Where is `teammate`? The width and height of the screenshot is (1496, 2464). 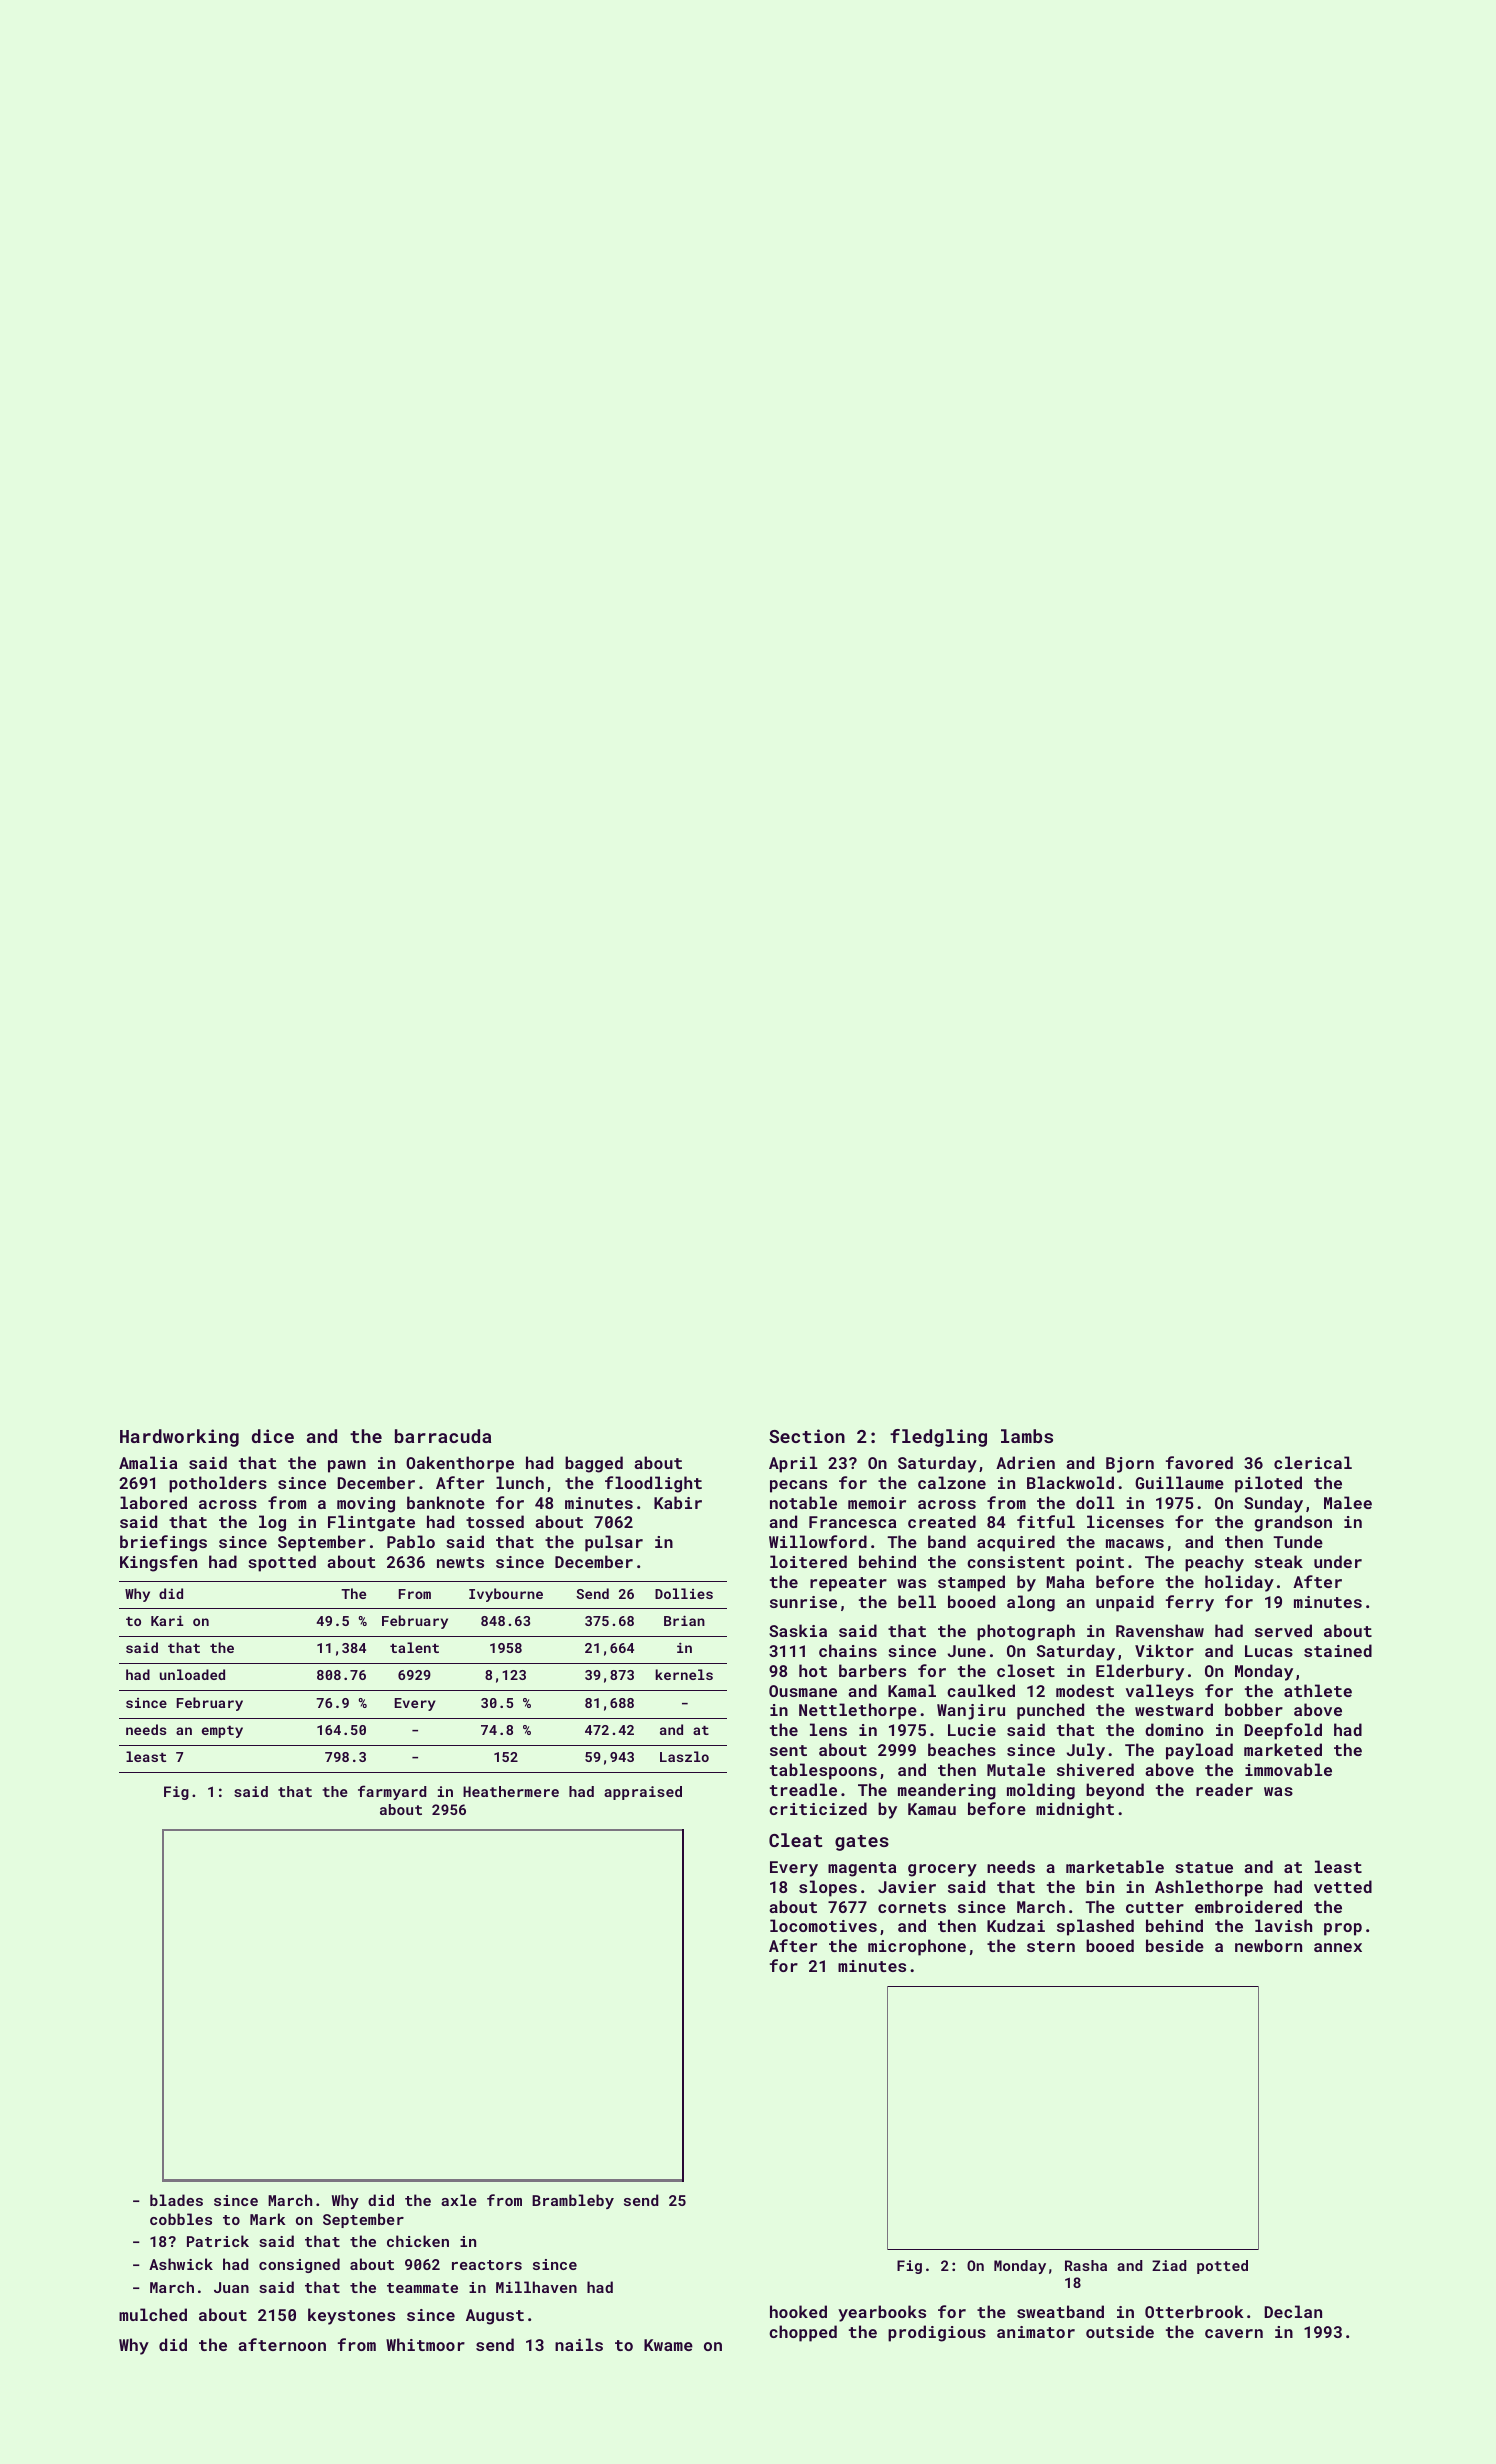
teammate is located at coordinates (422, 2288).
